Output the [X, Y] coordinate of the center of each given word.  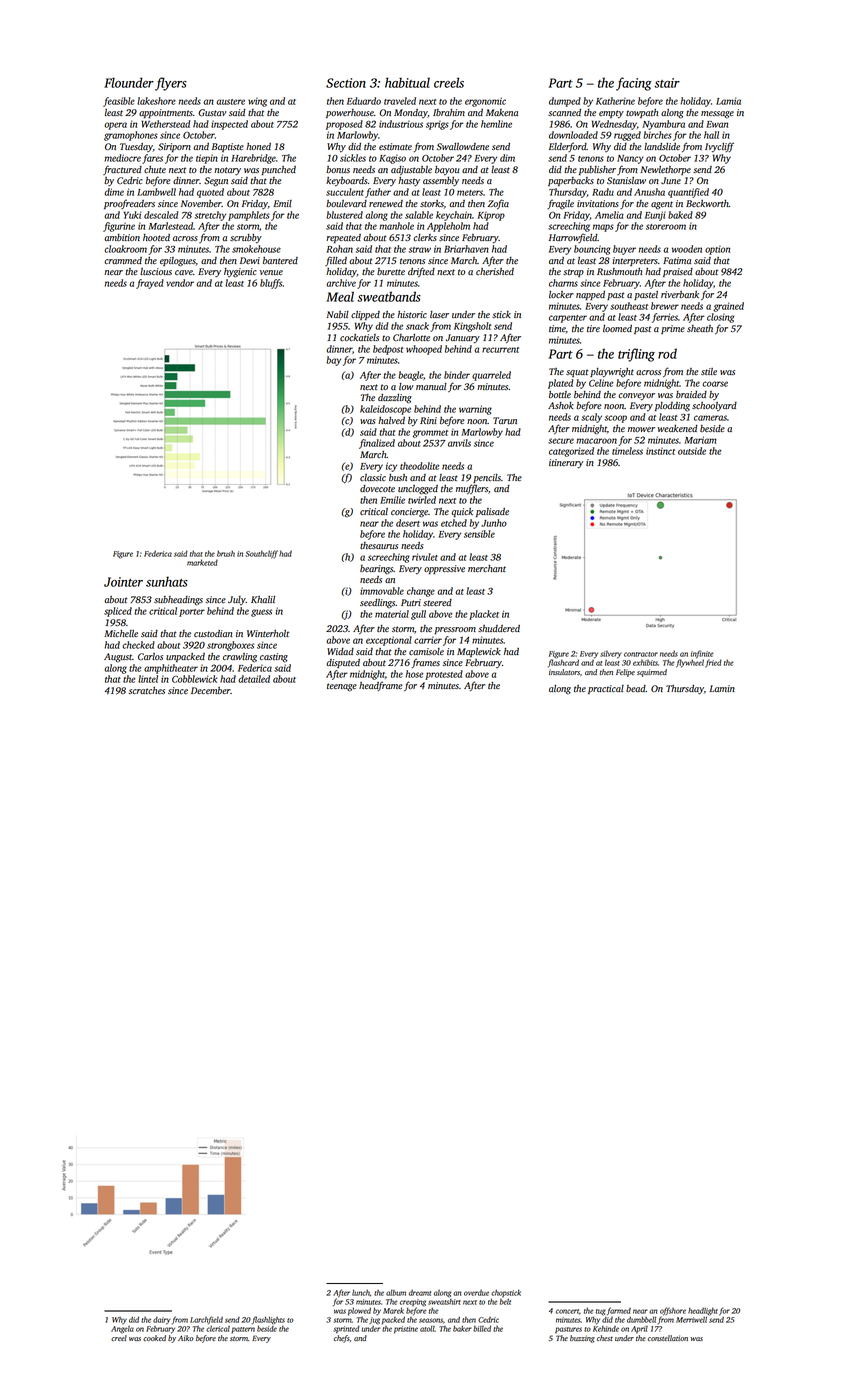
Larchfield [206, 1320]
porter [192, 613]
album [396, 1293]
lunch [361, 1293]
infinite [702, 654]
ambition [122, 237]
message [717, 115]
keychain [454, 216]
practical [606, 689]
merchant [487, 568]
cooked [154, 1338]
